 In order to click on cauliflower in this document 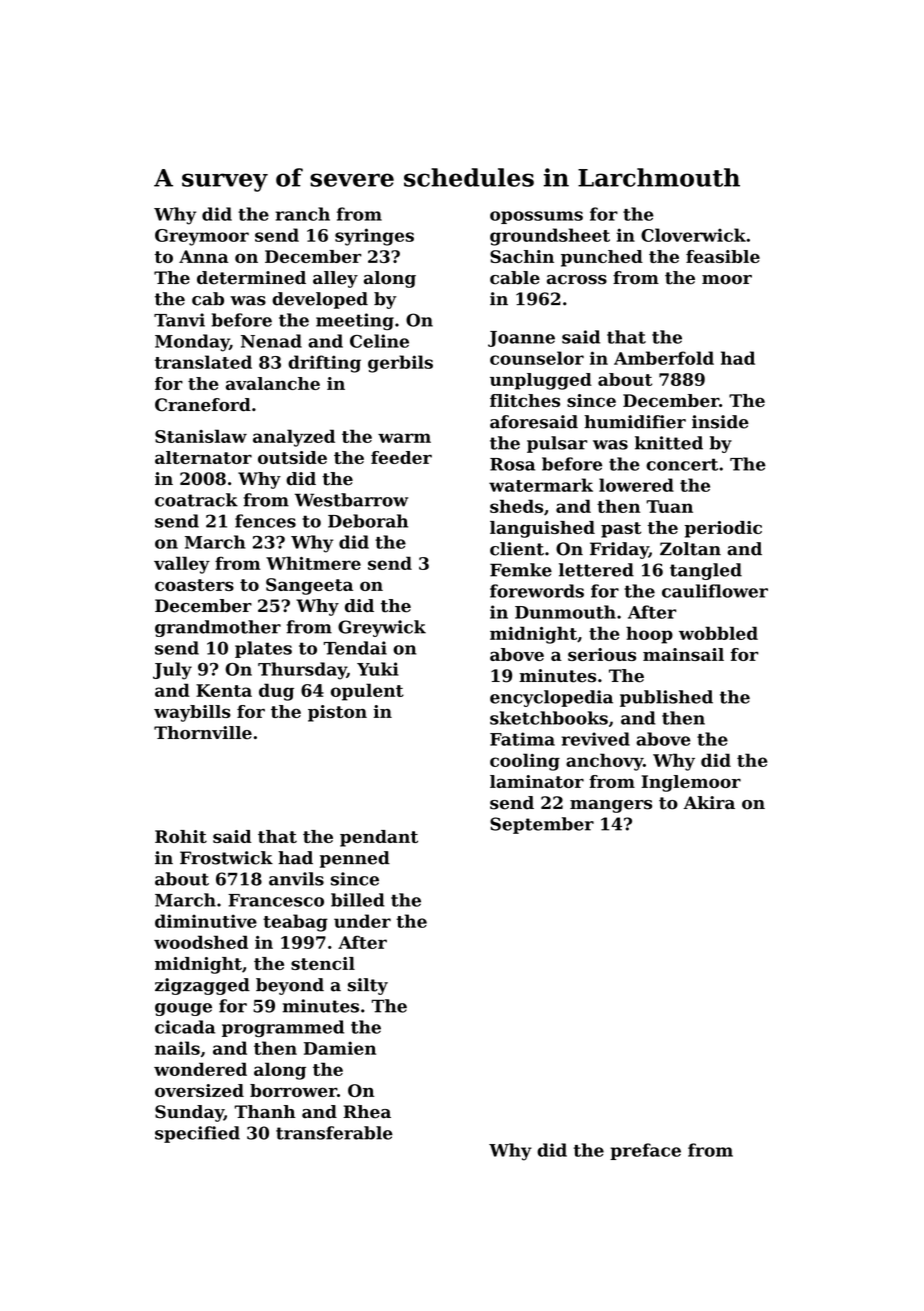, I will do `click(715, 591)`.
